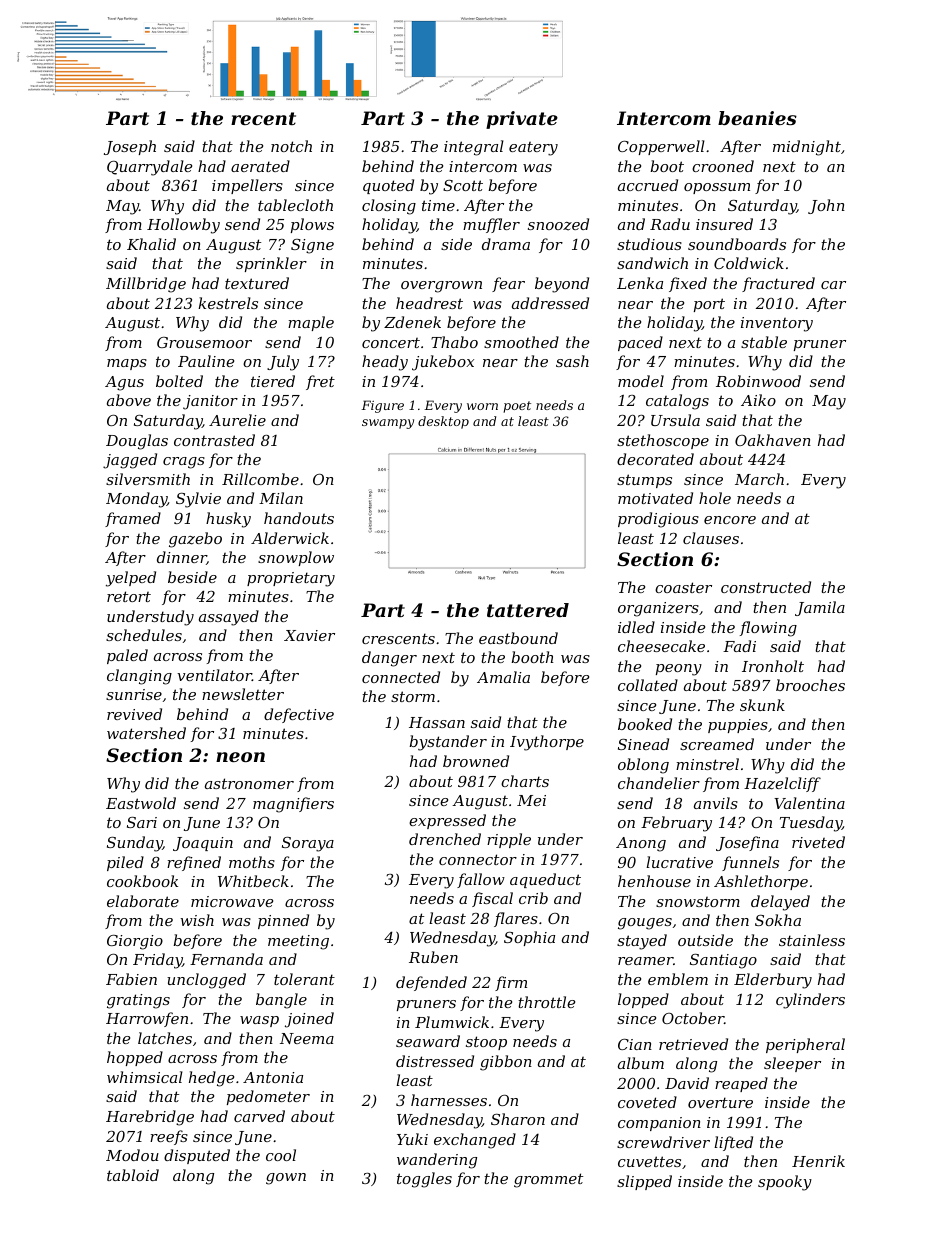 This page has height=1233, width=952. I want to click on Scott, so click(463, 185).
